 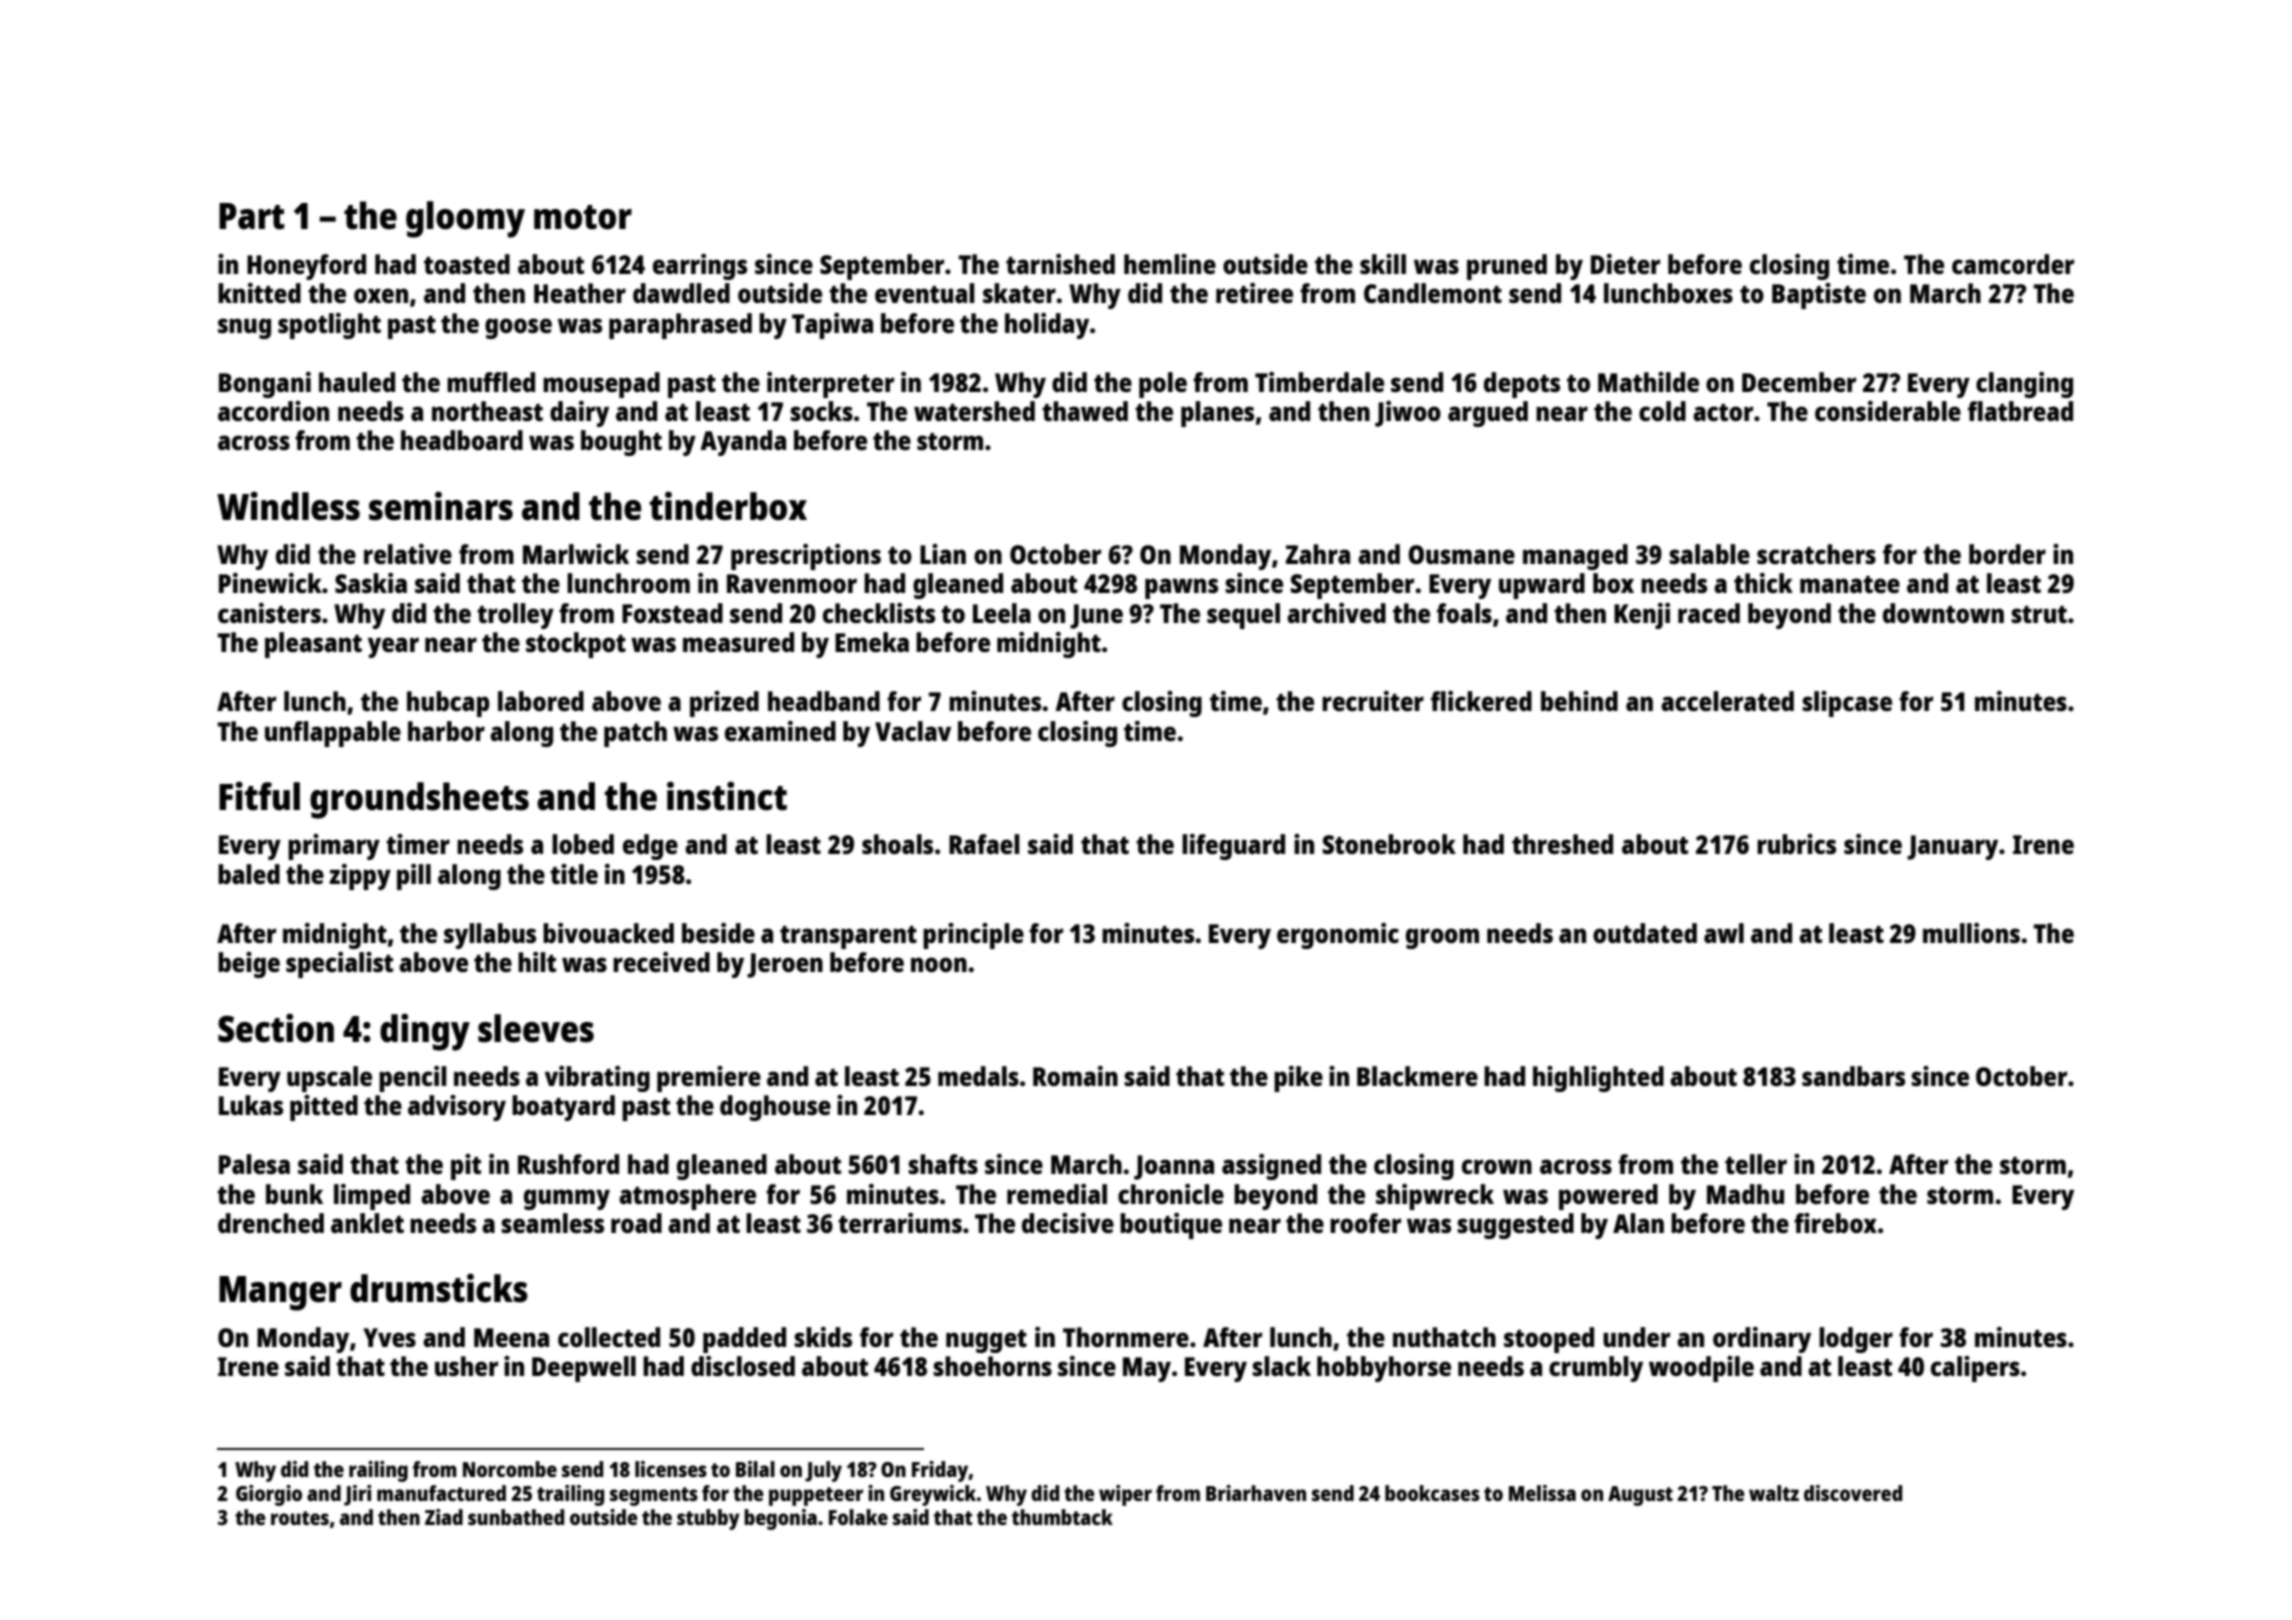 What do you see at coordinates (1853, 1493) in the screenshot?
I see `discovered` at bounding box center [1853, 1493].
